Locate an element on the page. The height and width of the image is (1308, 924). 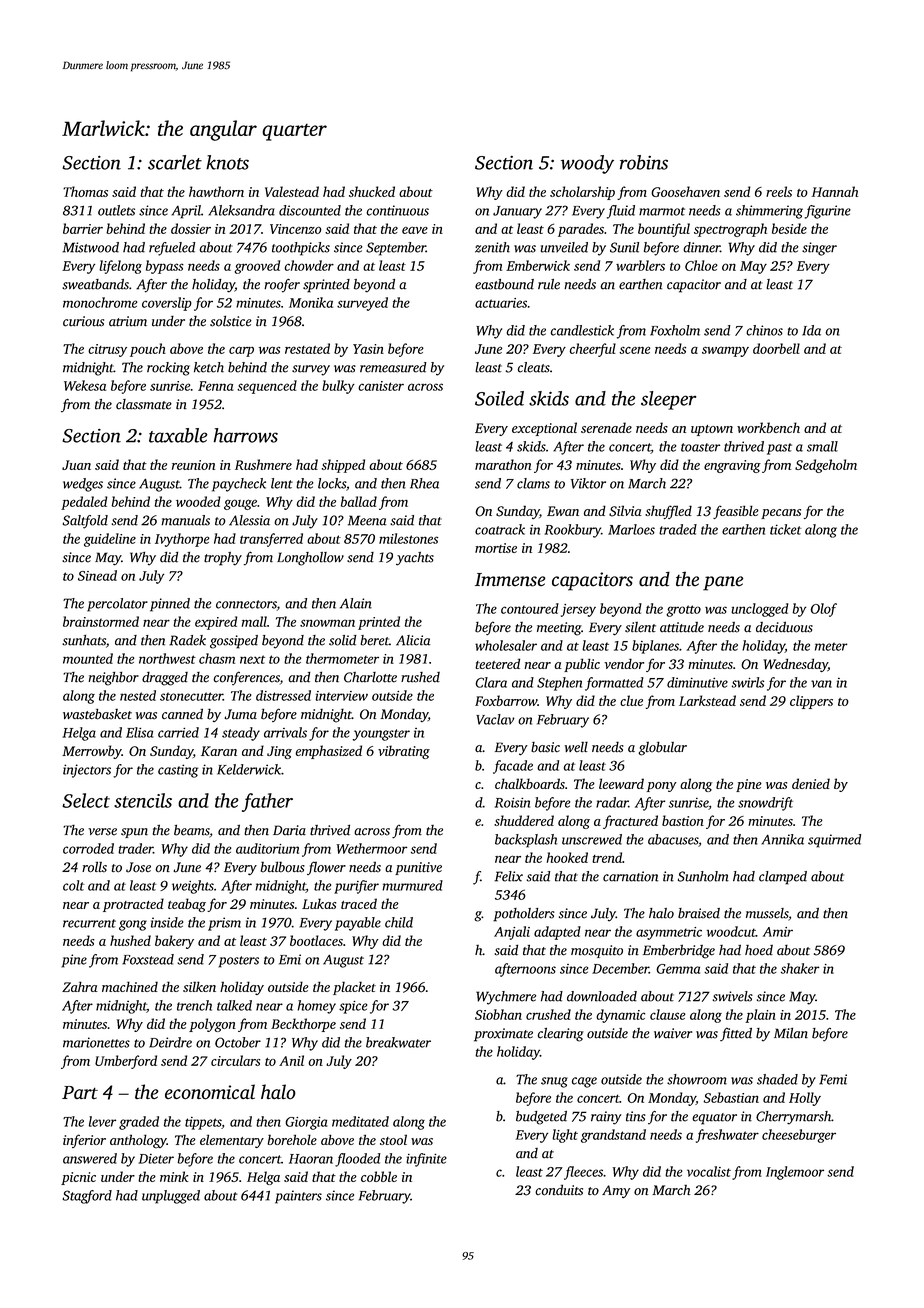
Fenna is located at coordinates (216, 386).
